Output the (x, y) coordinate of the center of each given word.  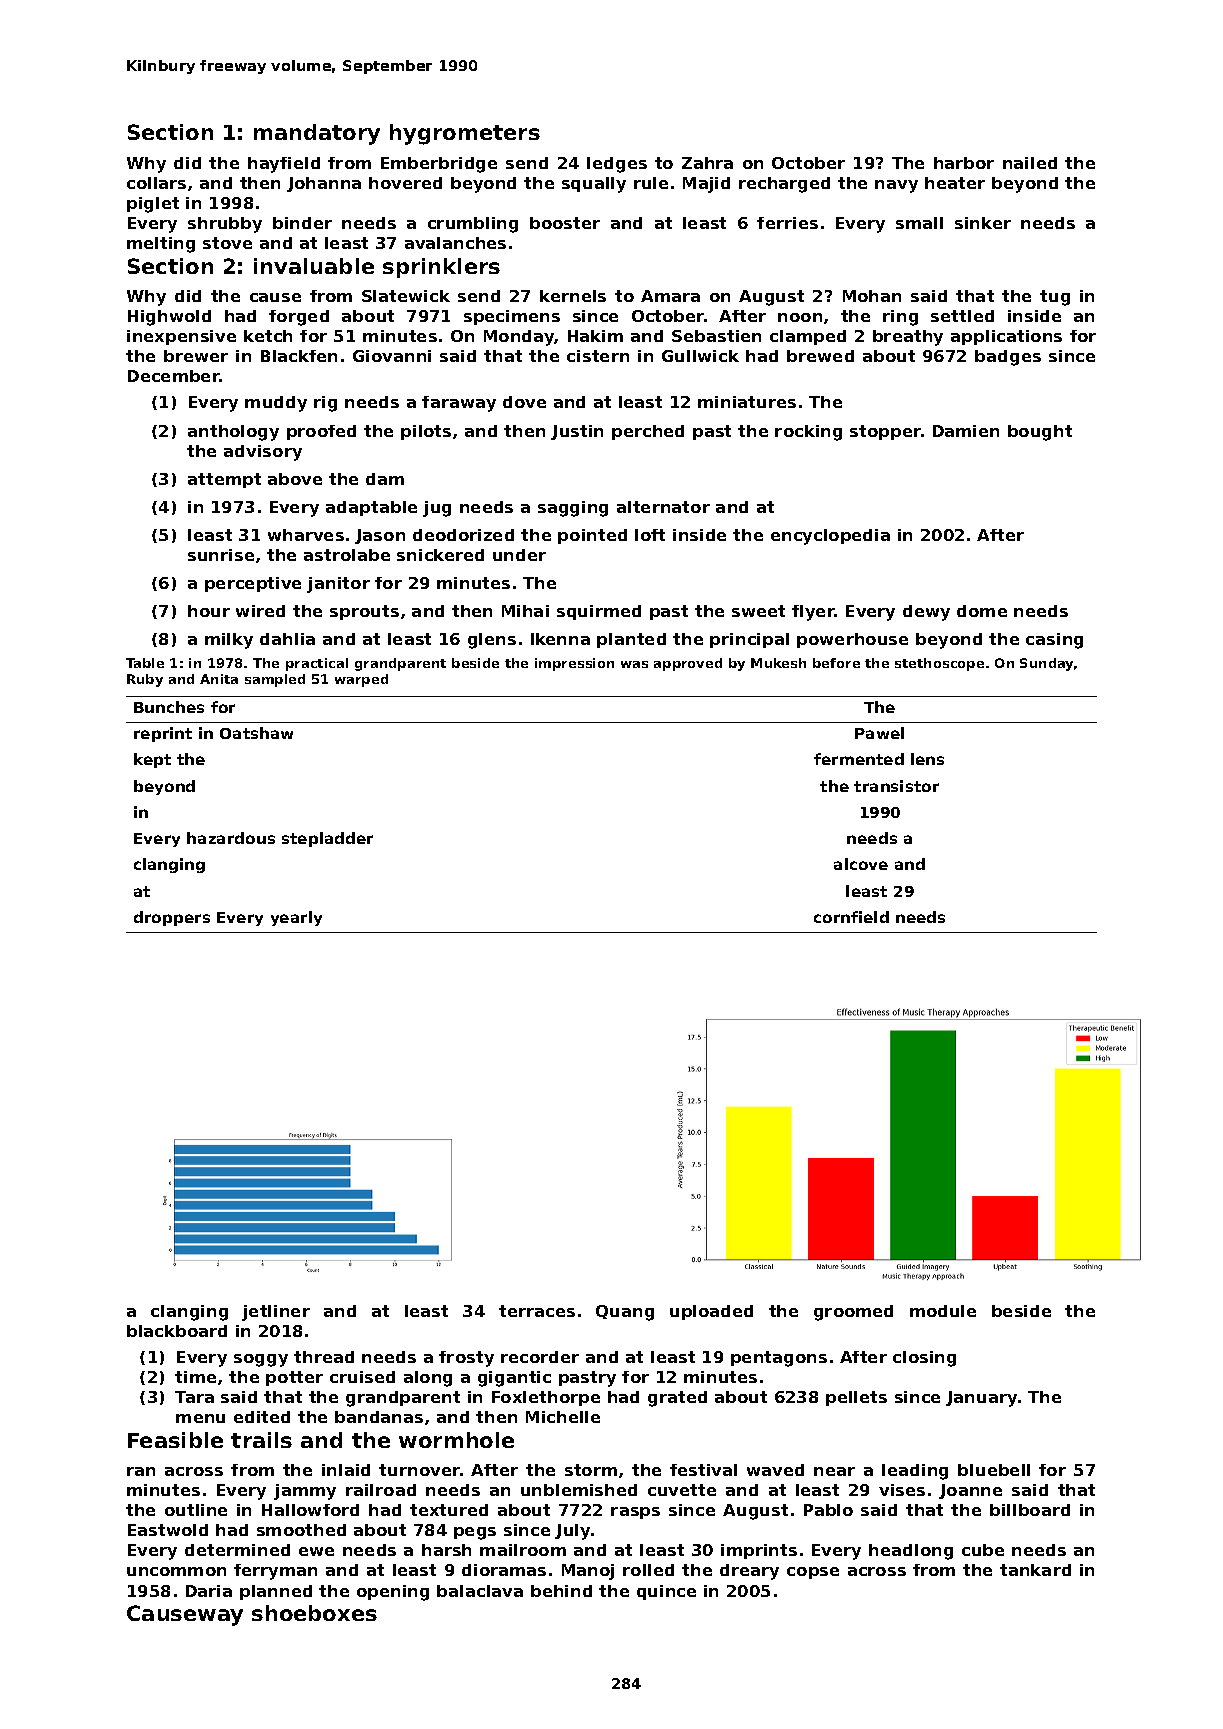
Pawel (879, 733)
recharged (784, 185)
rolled (648, 1570)
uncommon (176, 1571)
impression (574, 664)
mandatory (317, 134)
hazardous (231, 838)
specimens (512, 317)
